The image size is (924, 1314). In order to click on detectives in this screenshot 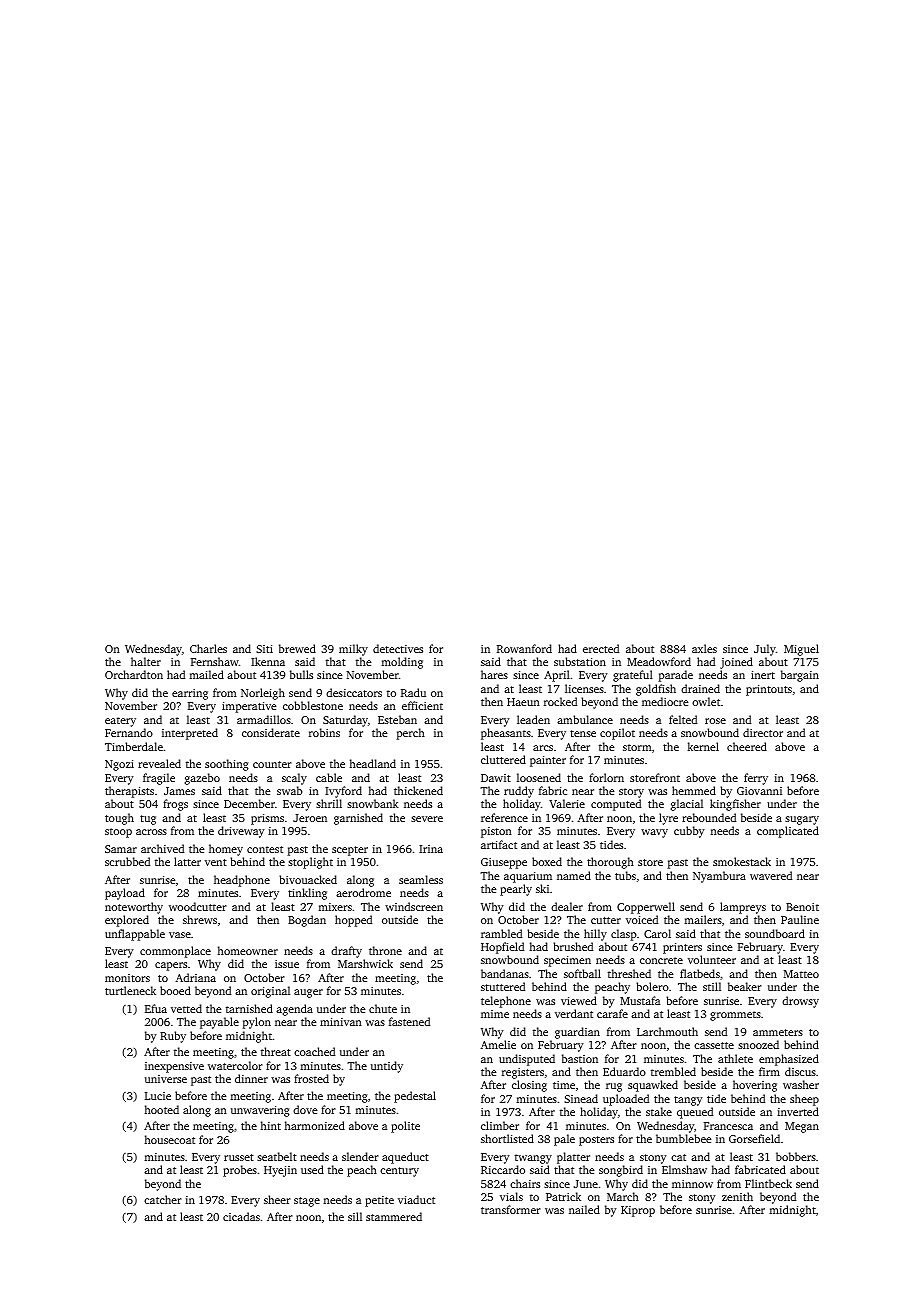, I will do `click(398, 648)`.
